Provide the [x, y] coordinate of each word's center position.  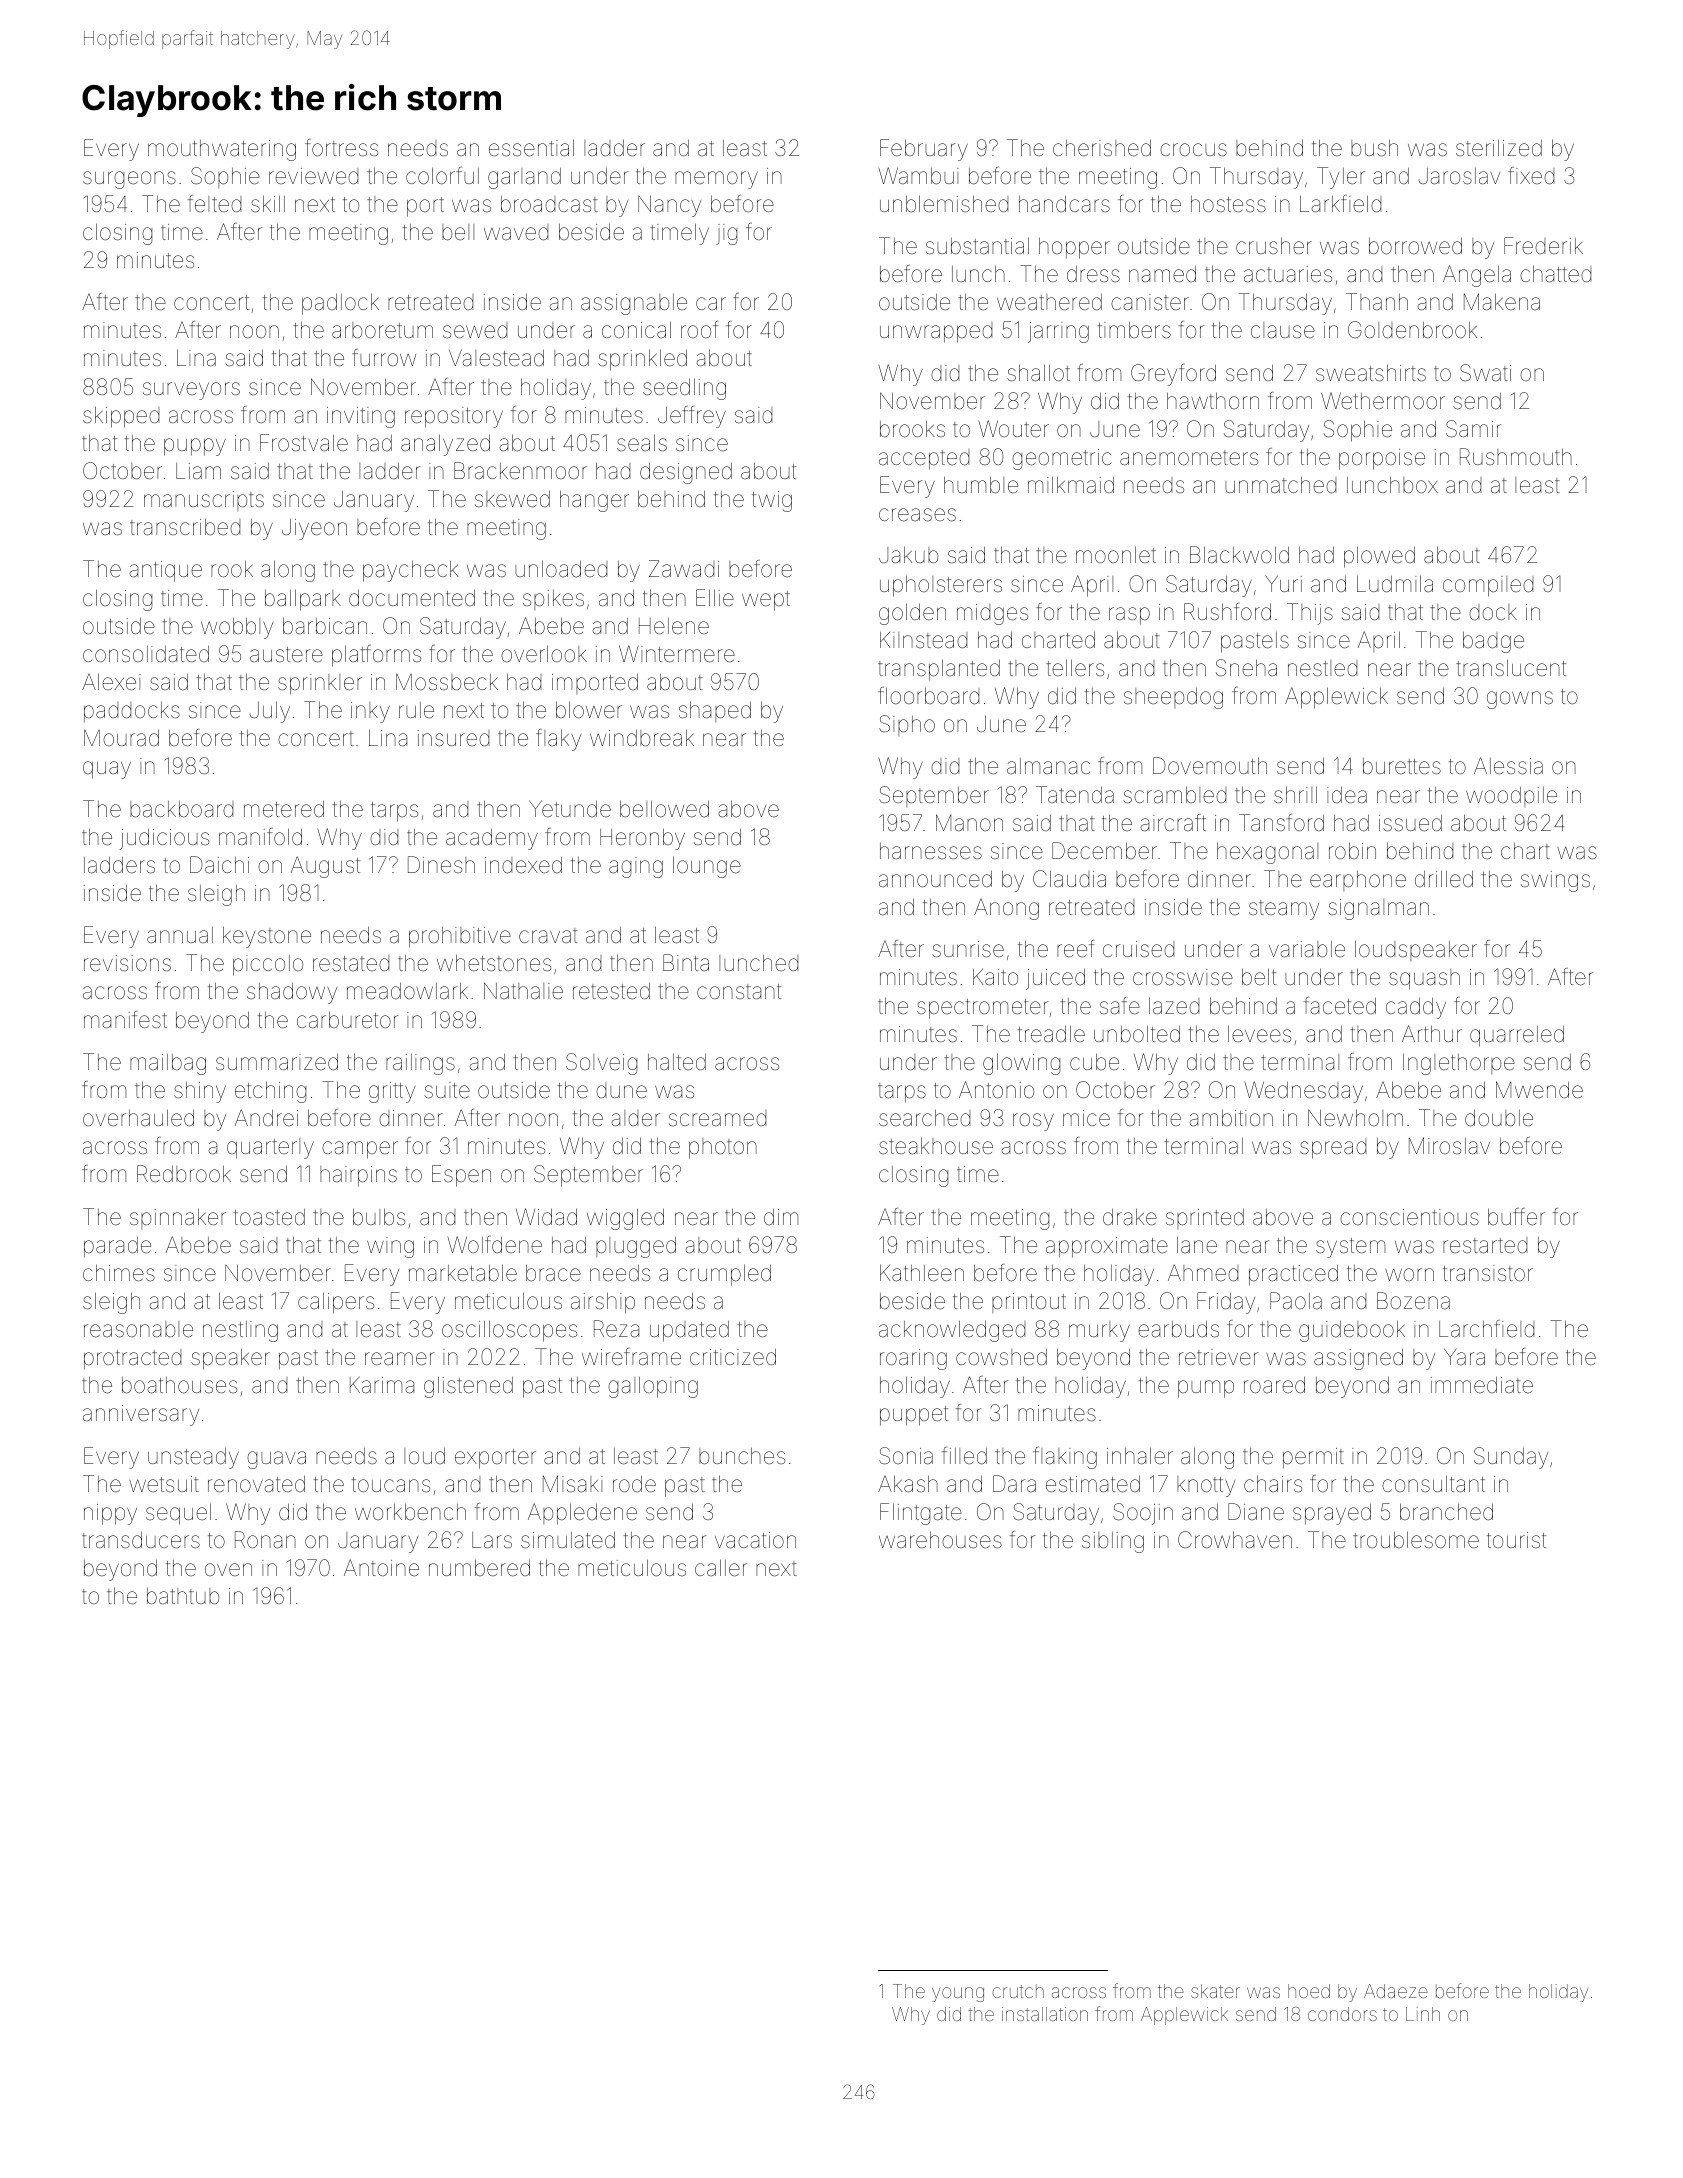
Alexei [111, 682]
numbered [479, 1568]
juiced [1055, 979]
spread [1333, 1148]
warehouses [940, 1540]
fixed [1531, 176]
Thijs [1310, 614]
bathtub [183, 1596]
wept [766, 601]
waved [516, 232]
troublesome [1416, 1540]
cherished [1102, 148]
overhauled [138, 1118]
